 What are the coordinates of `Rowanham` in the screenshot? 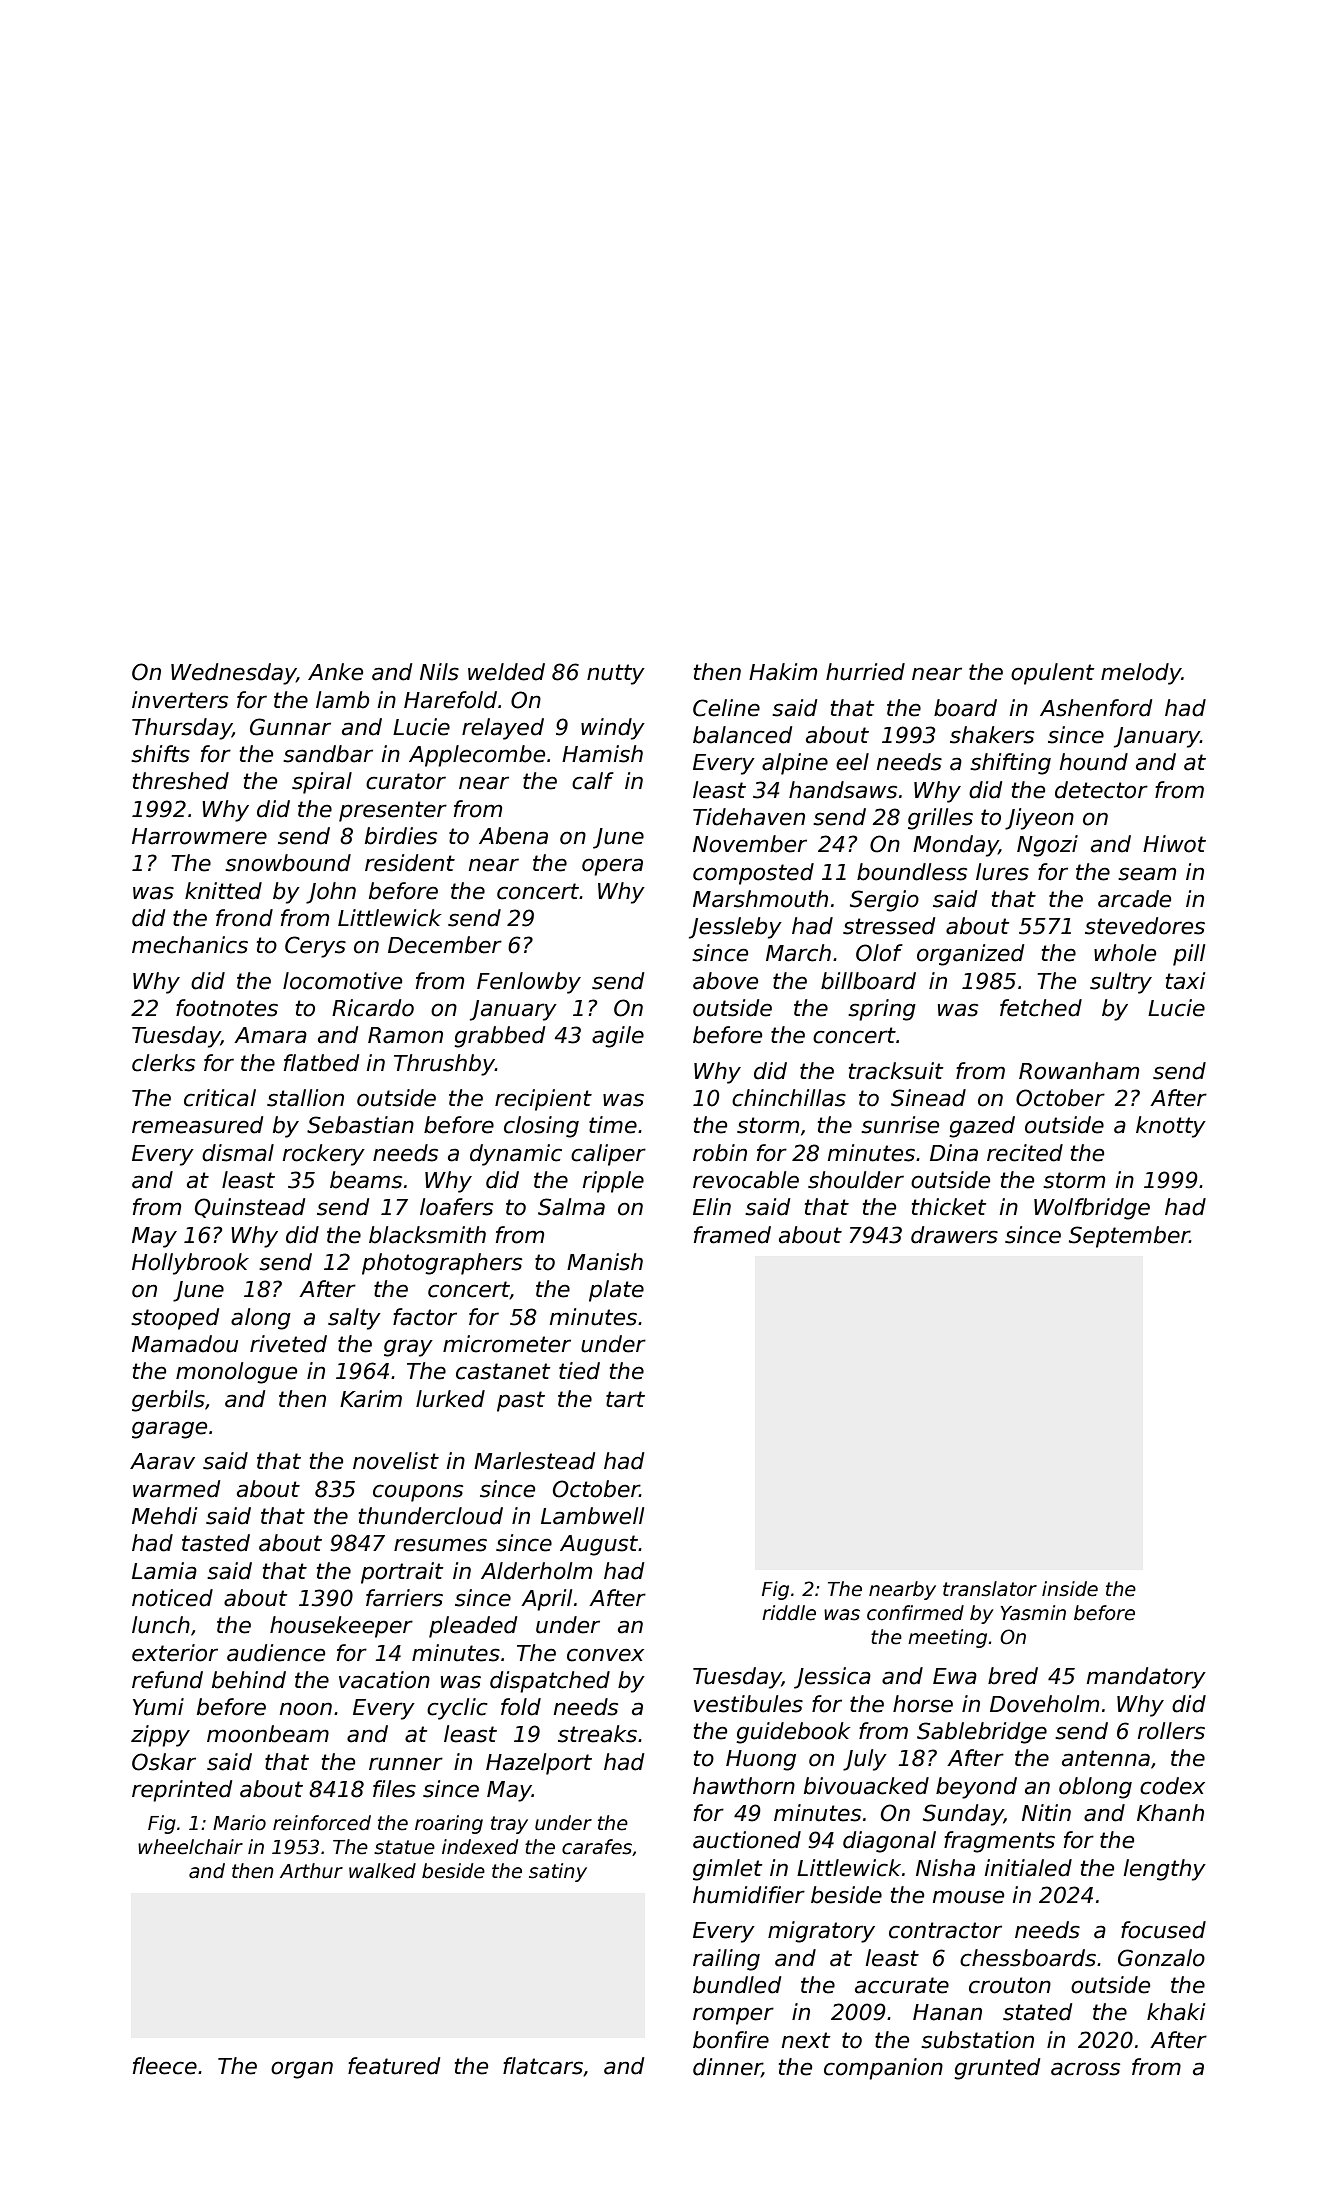 It's located at (1079, 1071).
